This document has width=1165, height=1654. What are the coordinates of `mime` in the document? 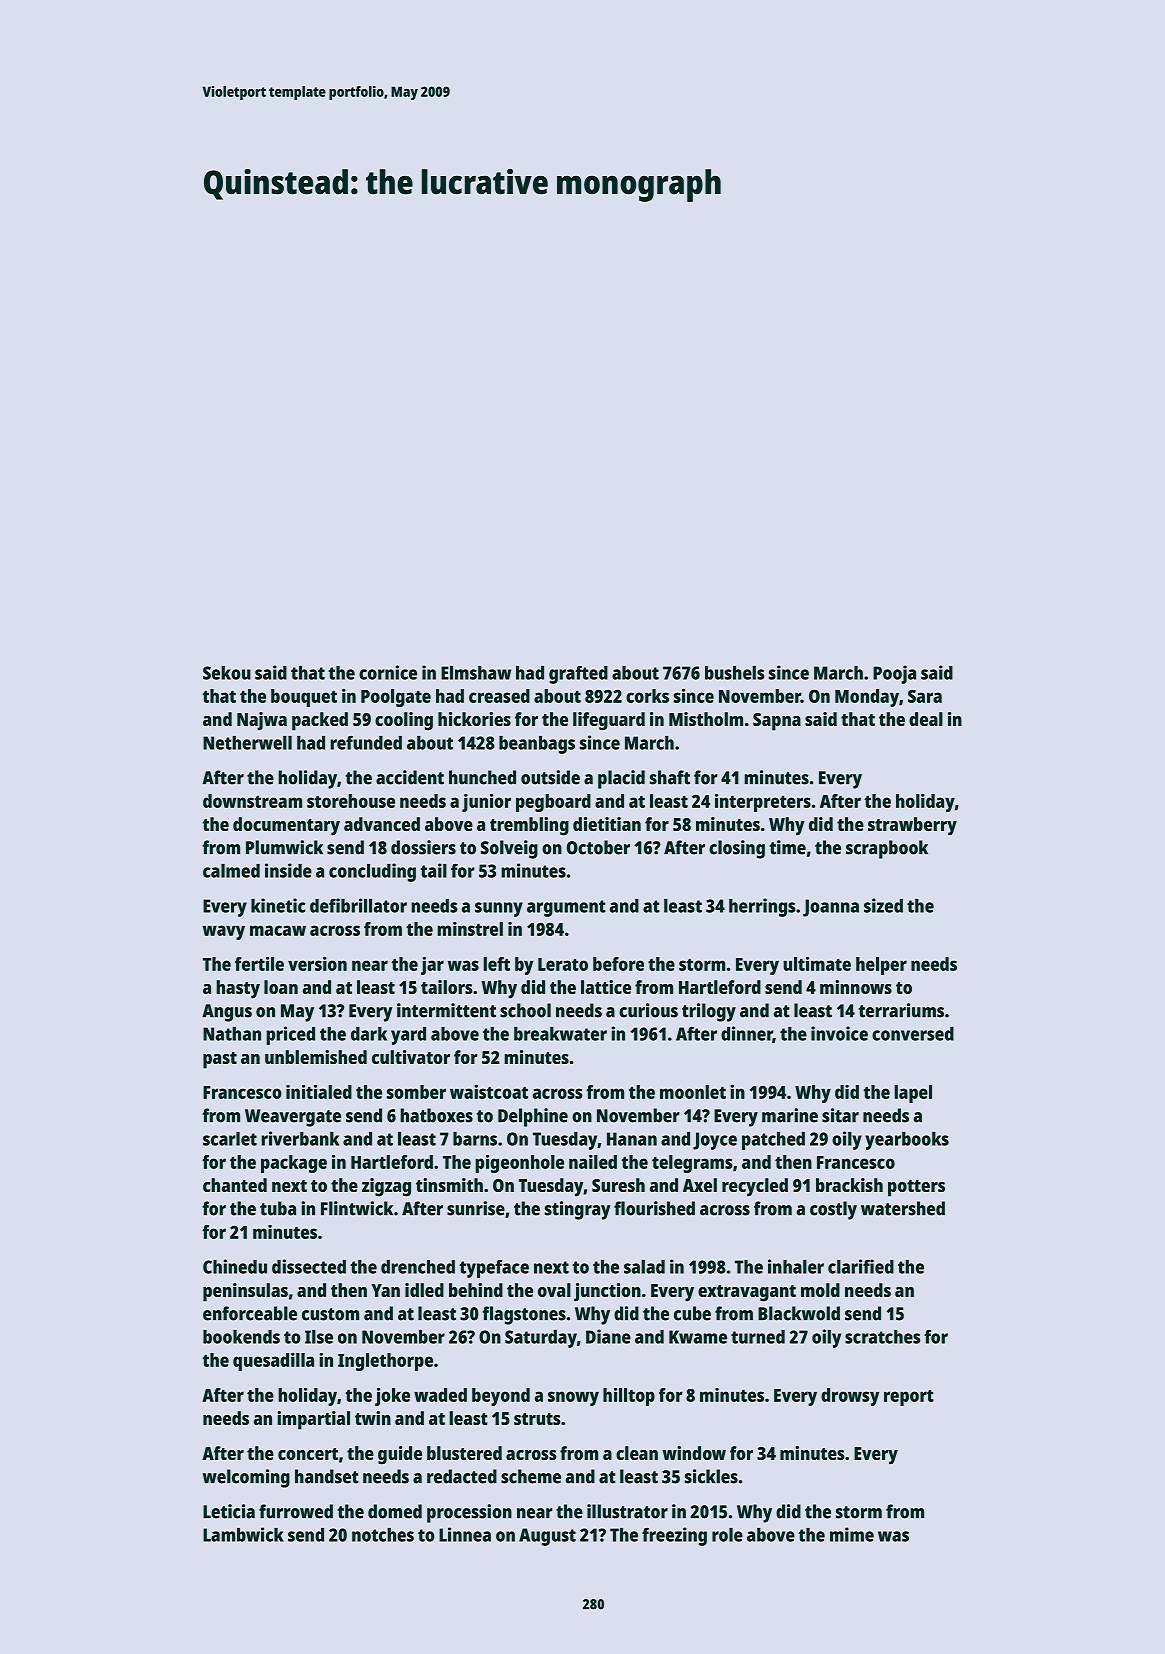 It's located at (852, 1534).
